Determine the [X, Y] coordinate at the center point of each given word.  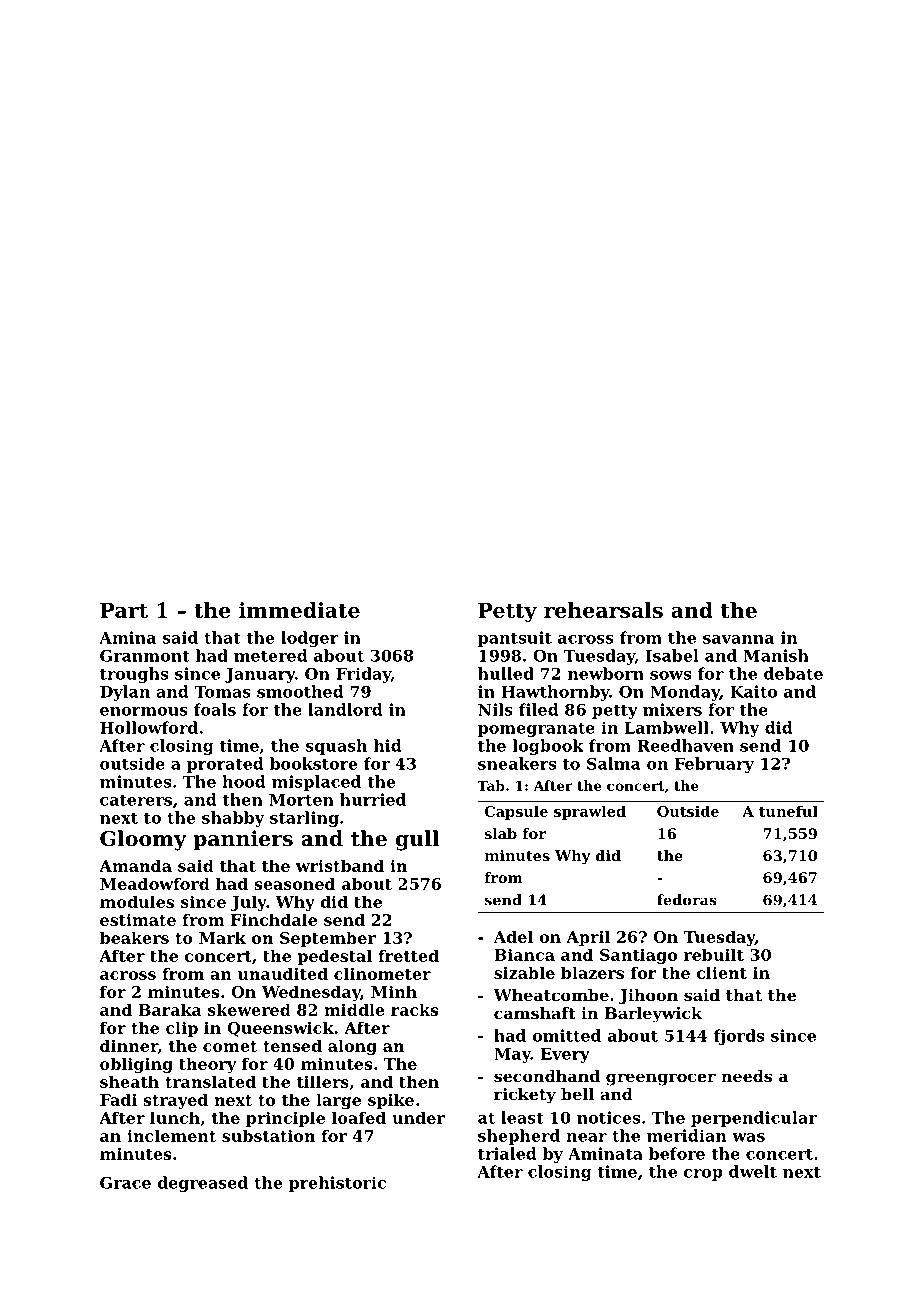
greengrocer [661, 1079]
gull [418, 840]
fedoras [687, 900]
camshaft [535, 1013]
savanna [738, 639]
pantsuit [515, 639]
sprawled [590, 812]
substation [268, 1135]
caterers [136, 800]
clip [182, 1029]
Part [124, 610]
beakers [134, 937]
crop [703, 1175]
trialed [507, 1153]
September [328, 939]
